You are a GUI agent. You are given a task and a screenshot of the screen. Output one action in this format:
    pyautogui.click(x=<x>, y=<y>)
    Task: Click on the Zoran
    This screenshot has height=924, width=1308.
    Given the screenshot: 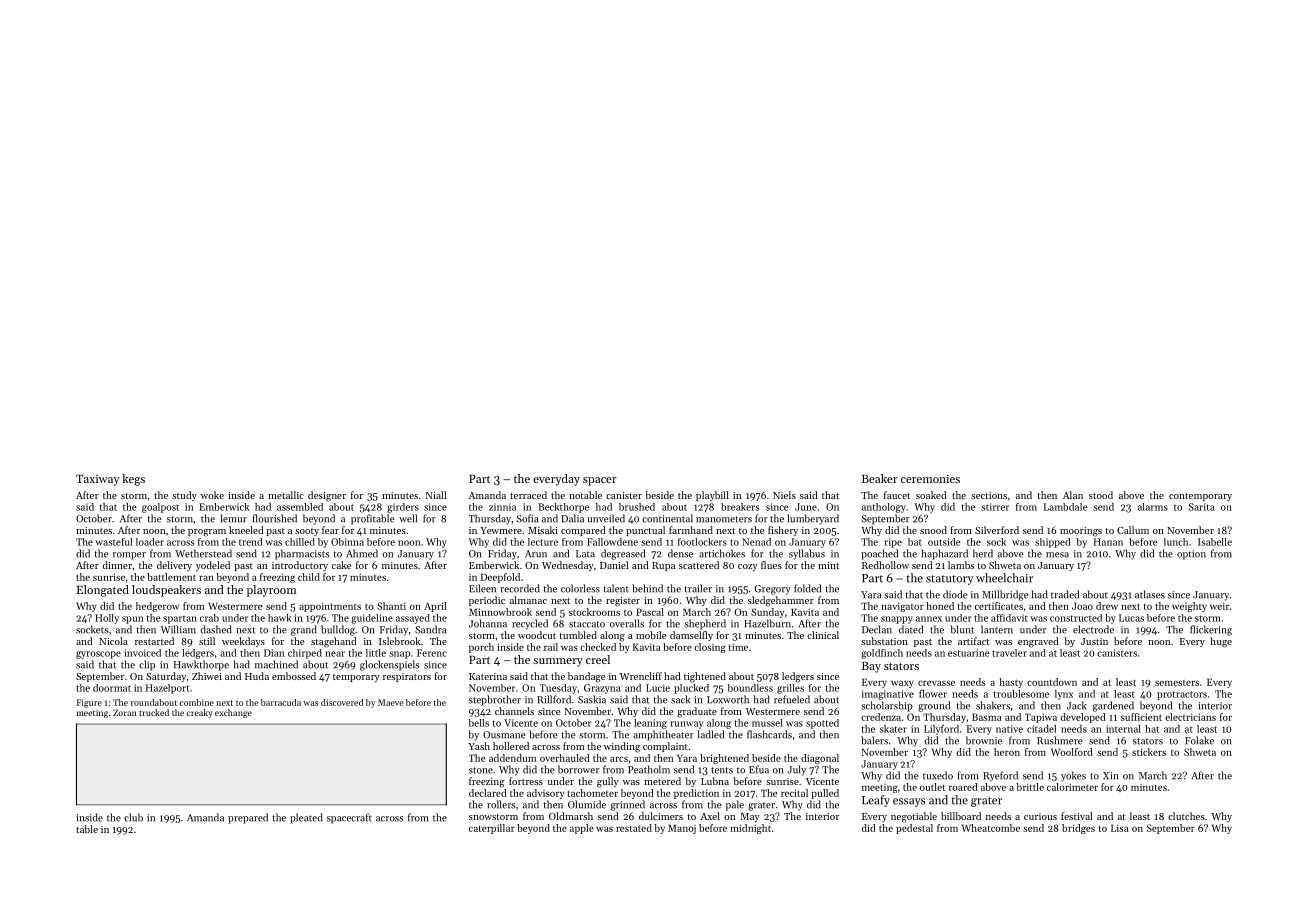 What is the action you would take?
    pyautogui.click(x=125, y=712)
